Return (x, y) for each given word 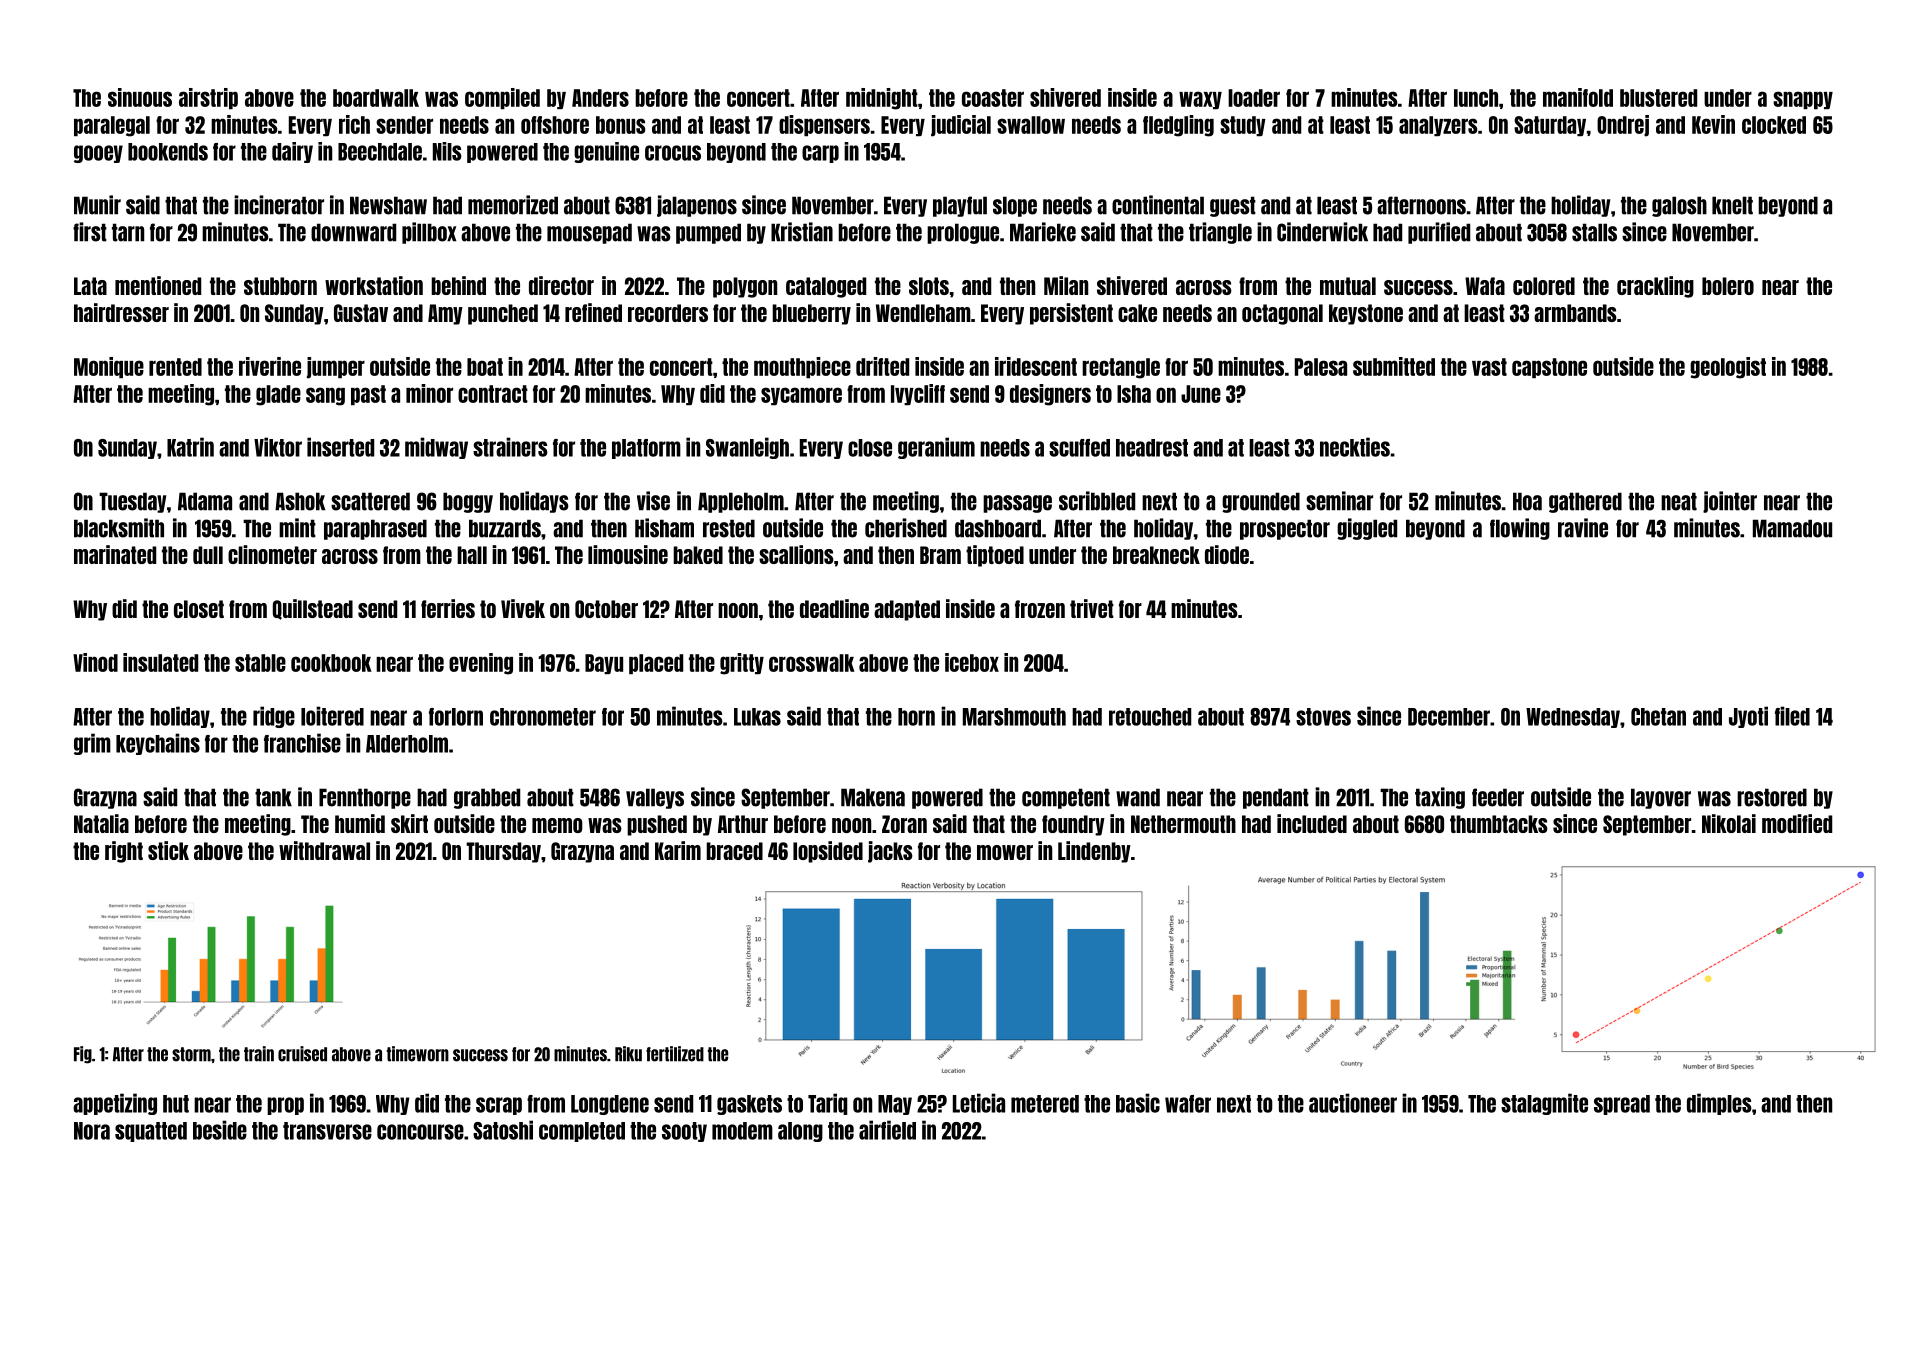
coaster (993, 98)
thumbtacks (1499, 824)
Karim (678, 850)
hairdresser (121, 312)
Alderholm (407, 744)
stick (168, 850)
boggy (468, 502)
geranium (936, 448)
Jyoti (1748, 717)
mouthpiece (802, 367)
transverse (327, 1131)
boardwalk (376, 98)
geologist (1728, 368)
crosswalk (812, 663)
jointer (1730, 502)
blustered (1658, 98)
